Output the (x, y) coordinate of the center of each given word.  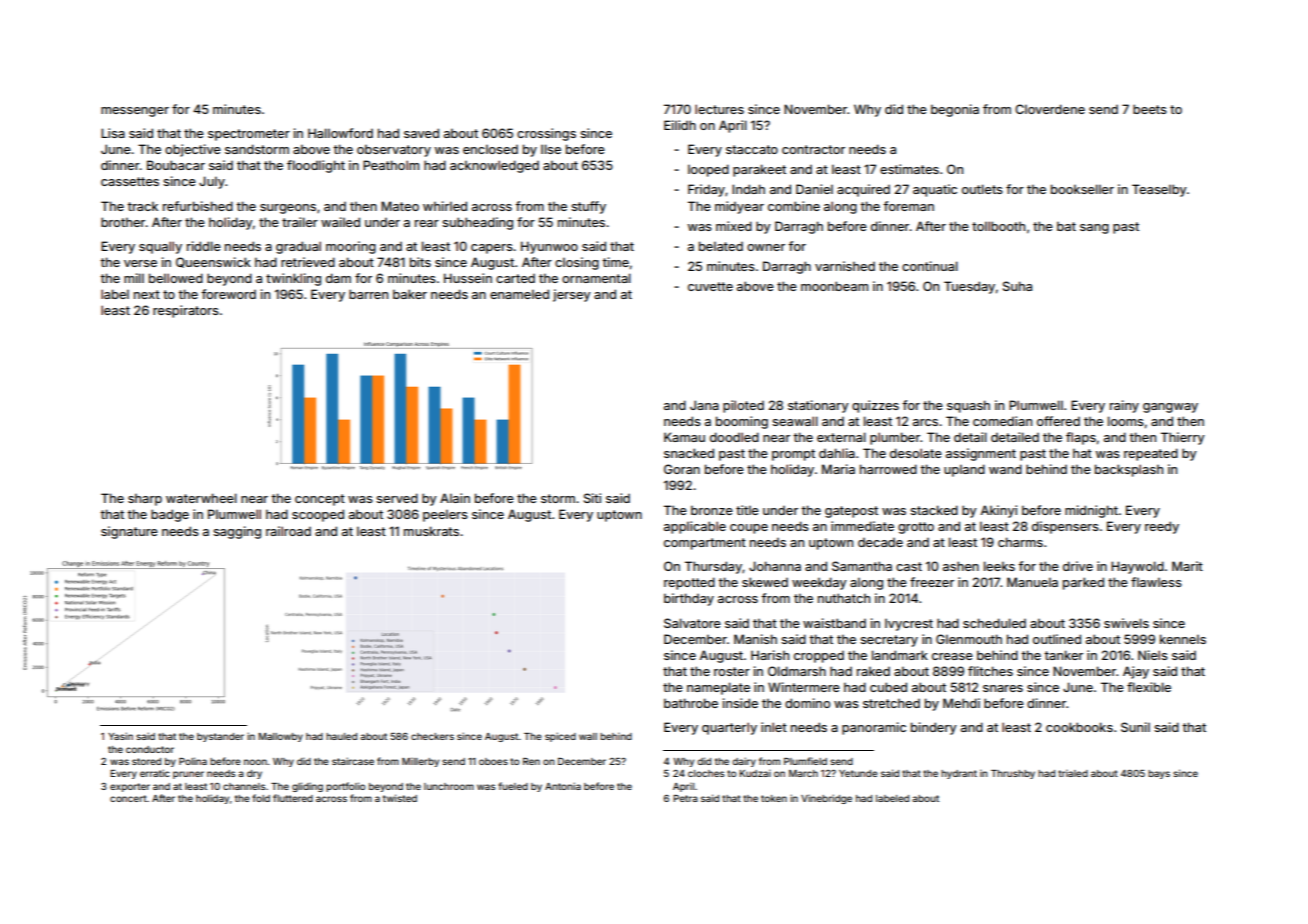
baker (410, 294)
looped (708, 170)
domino (807, 703)
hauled (341, 736)
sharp (145, 499)
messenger (135, 112)
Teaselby (1159, 190)
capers (492, 249)
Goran (682, 469)
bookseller (1082, 189)
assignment (981, 454)
